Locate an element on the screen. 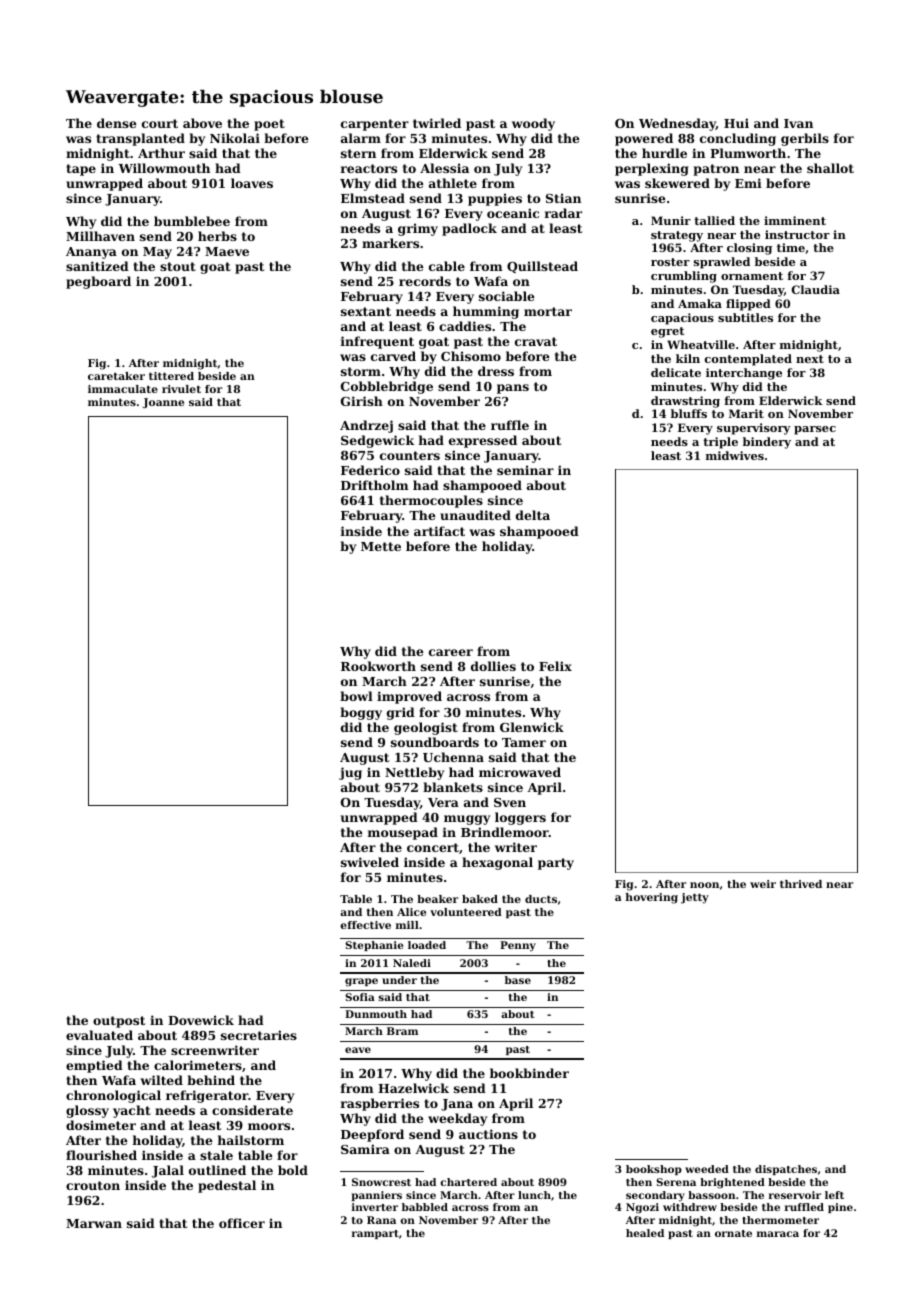 This screenshot has width=924, height=1308. rampart is located at coordinates (375, 1234).
